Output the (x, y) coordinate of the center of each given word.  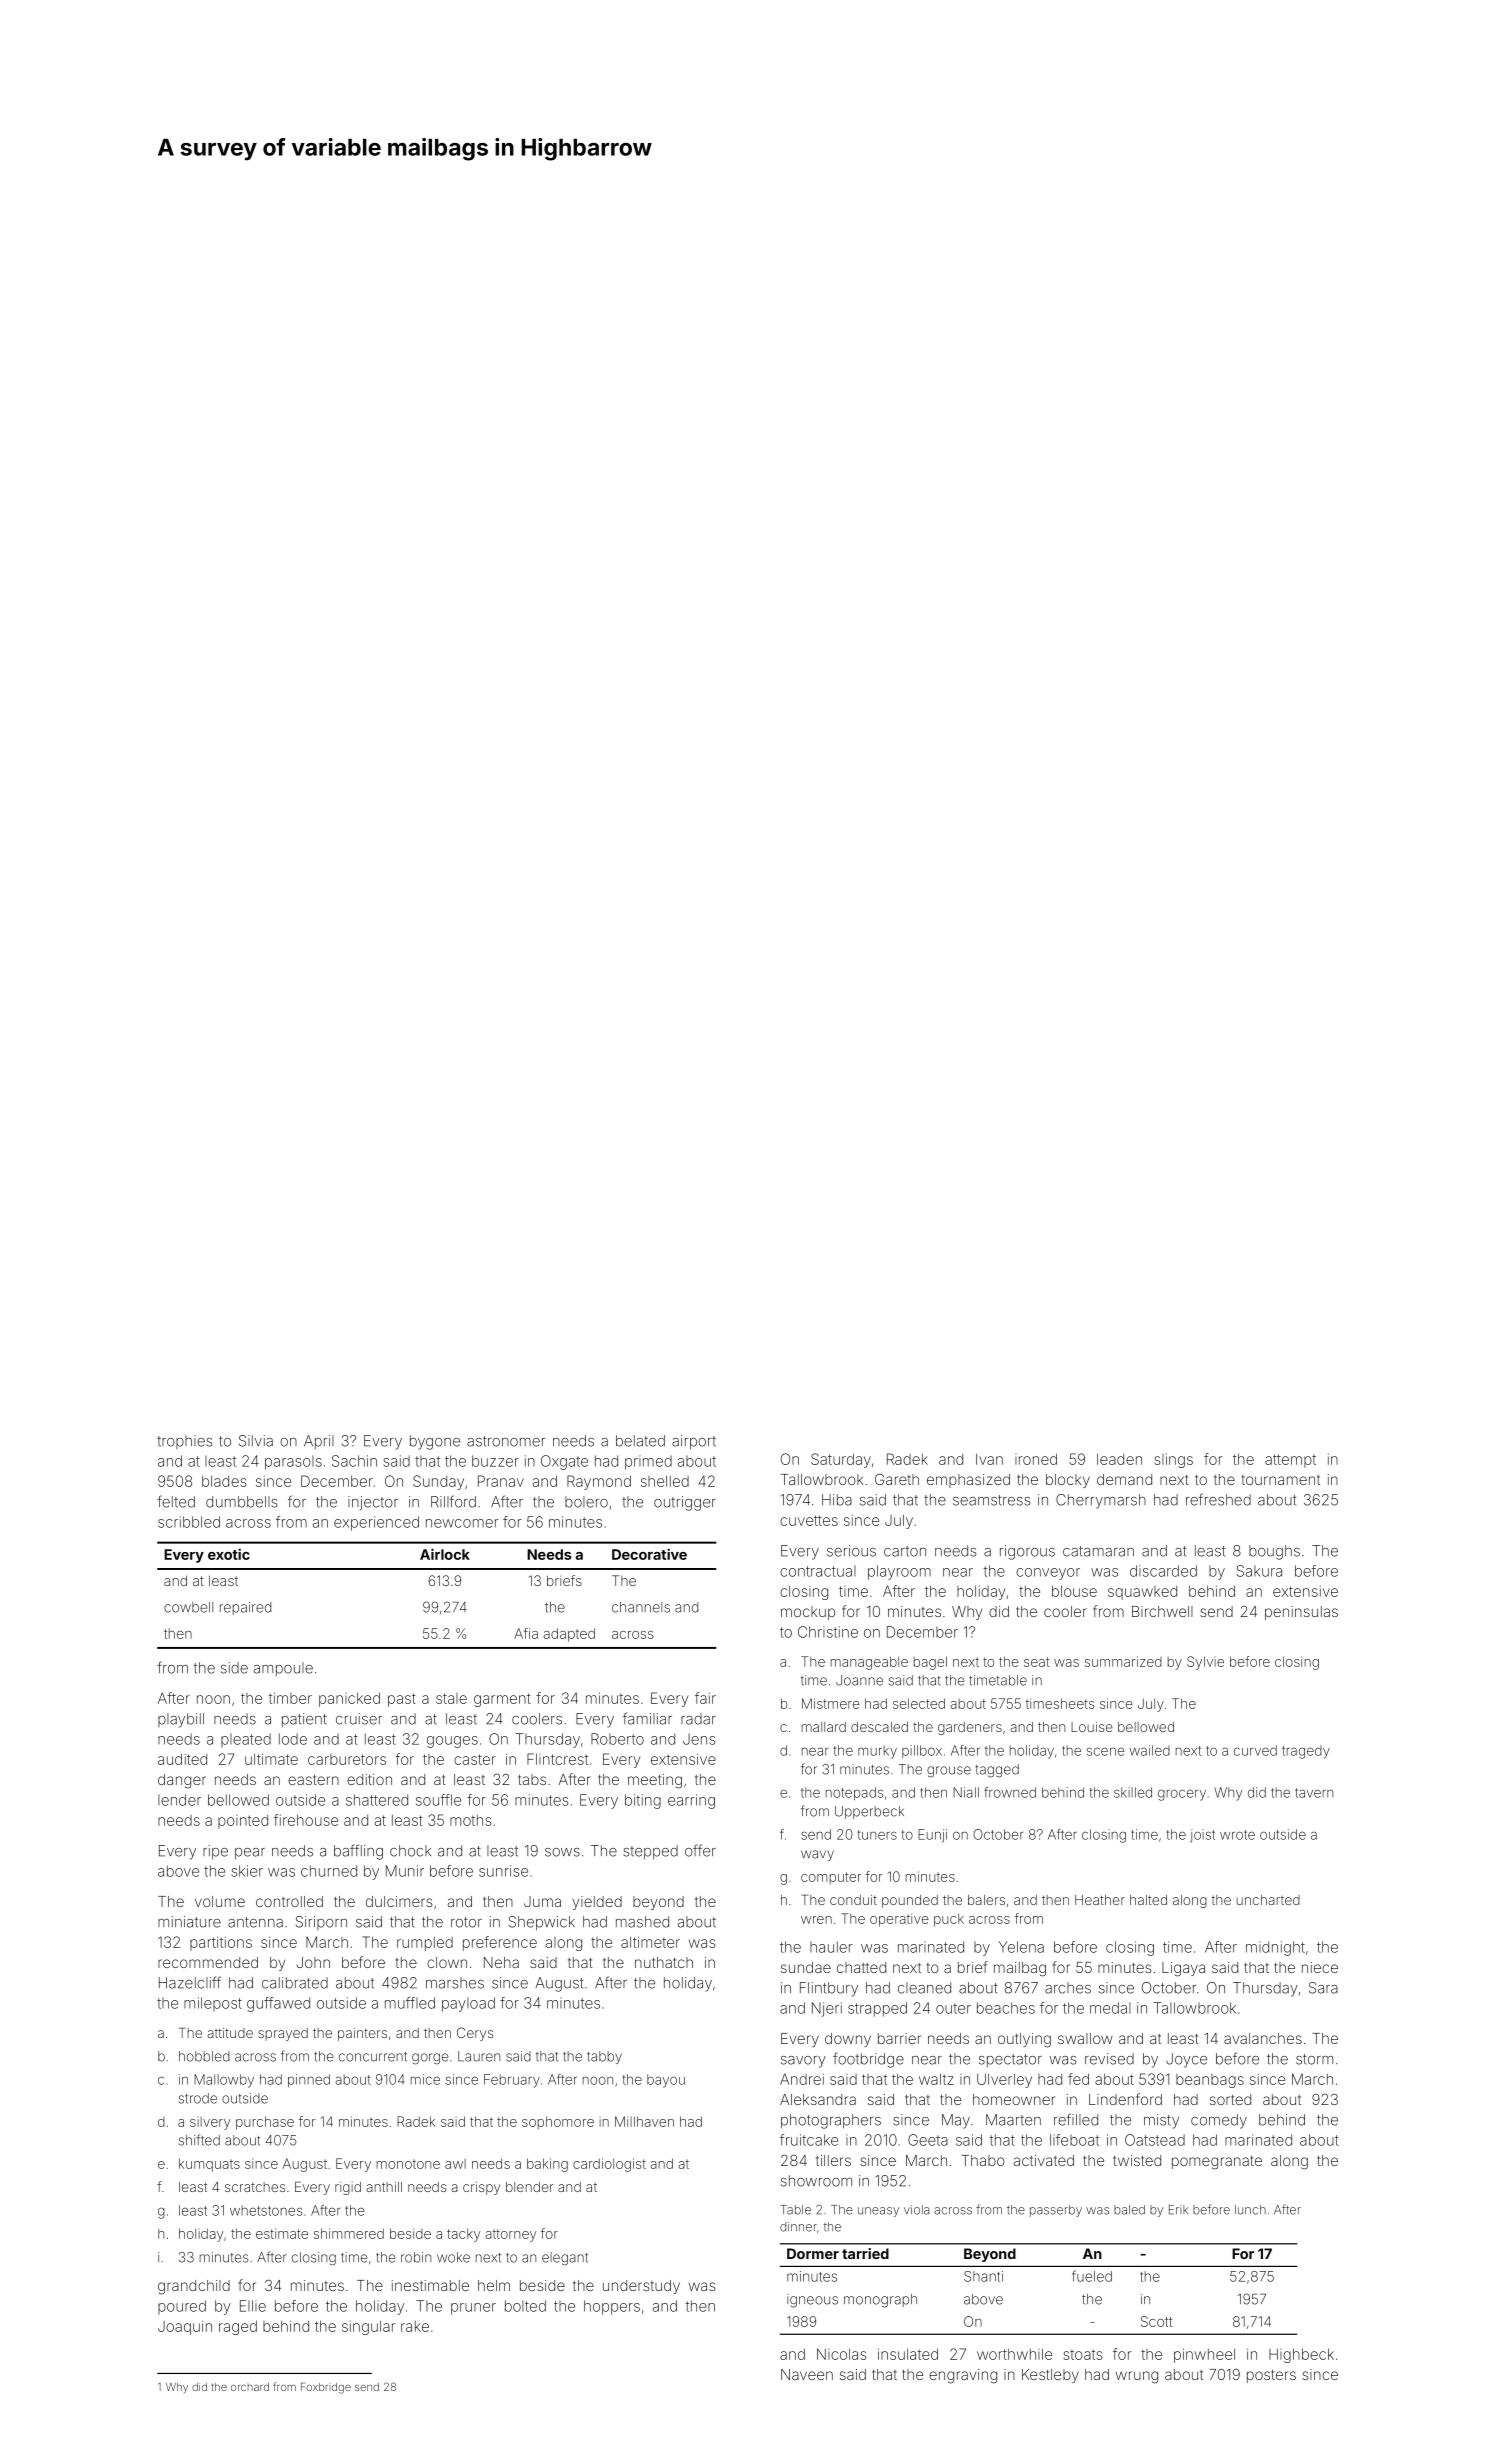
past (402, 1700)
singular (368, 2328)
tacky (463, 2235)
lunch (1250, 2210)
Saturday (841, 1460)
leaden (1119, 1459)
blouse (1074, 1591)
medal (1110, 2008)
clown (447, 1962)
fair (705, 1698)
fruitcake (809, 2140)
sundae (806, 1967)
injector (373, 1503)
